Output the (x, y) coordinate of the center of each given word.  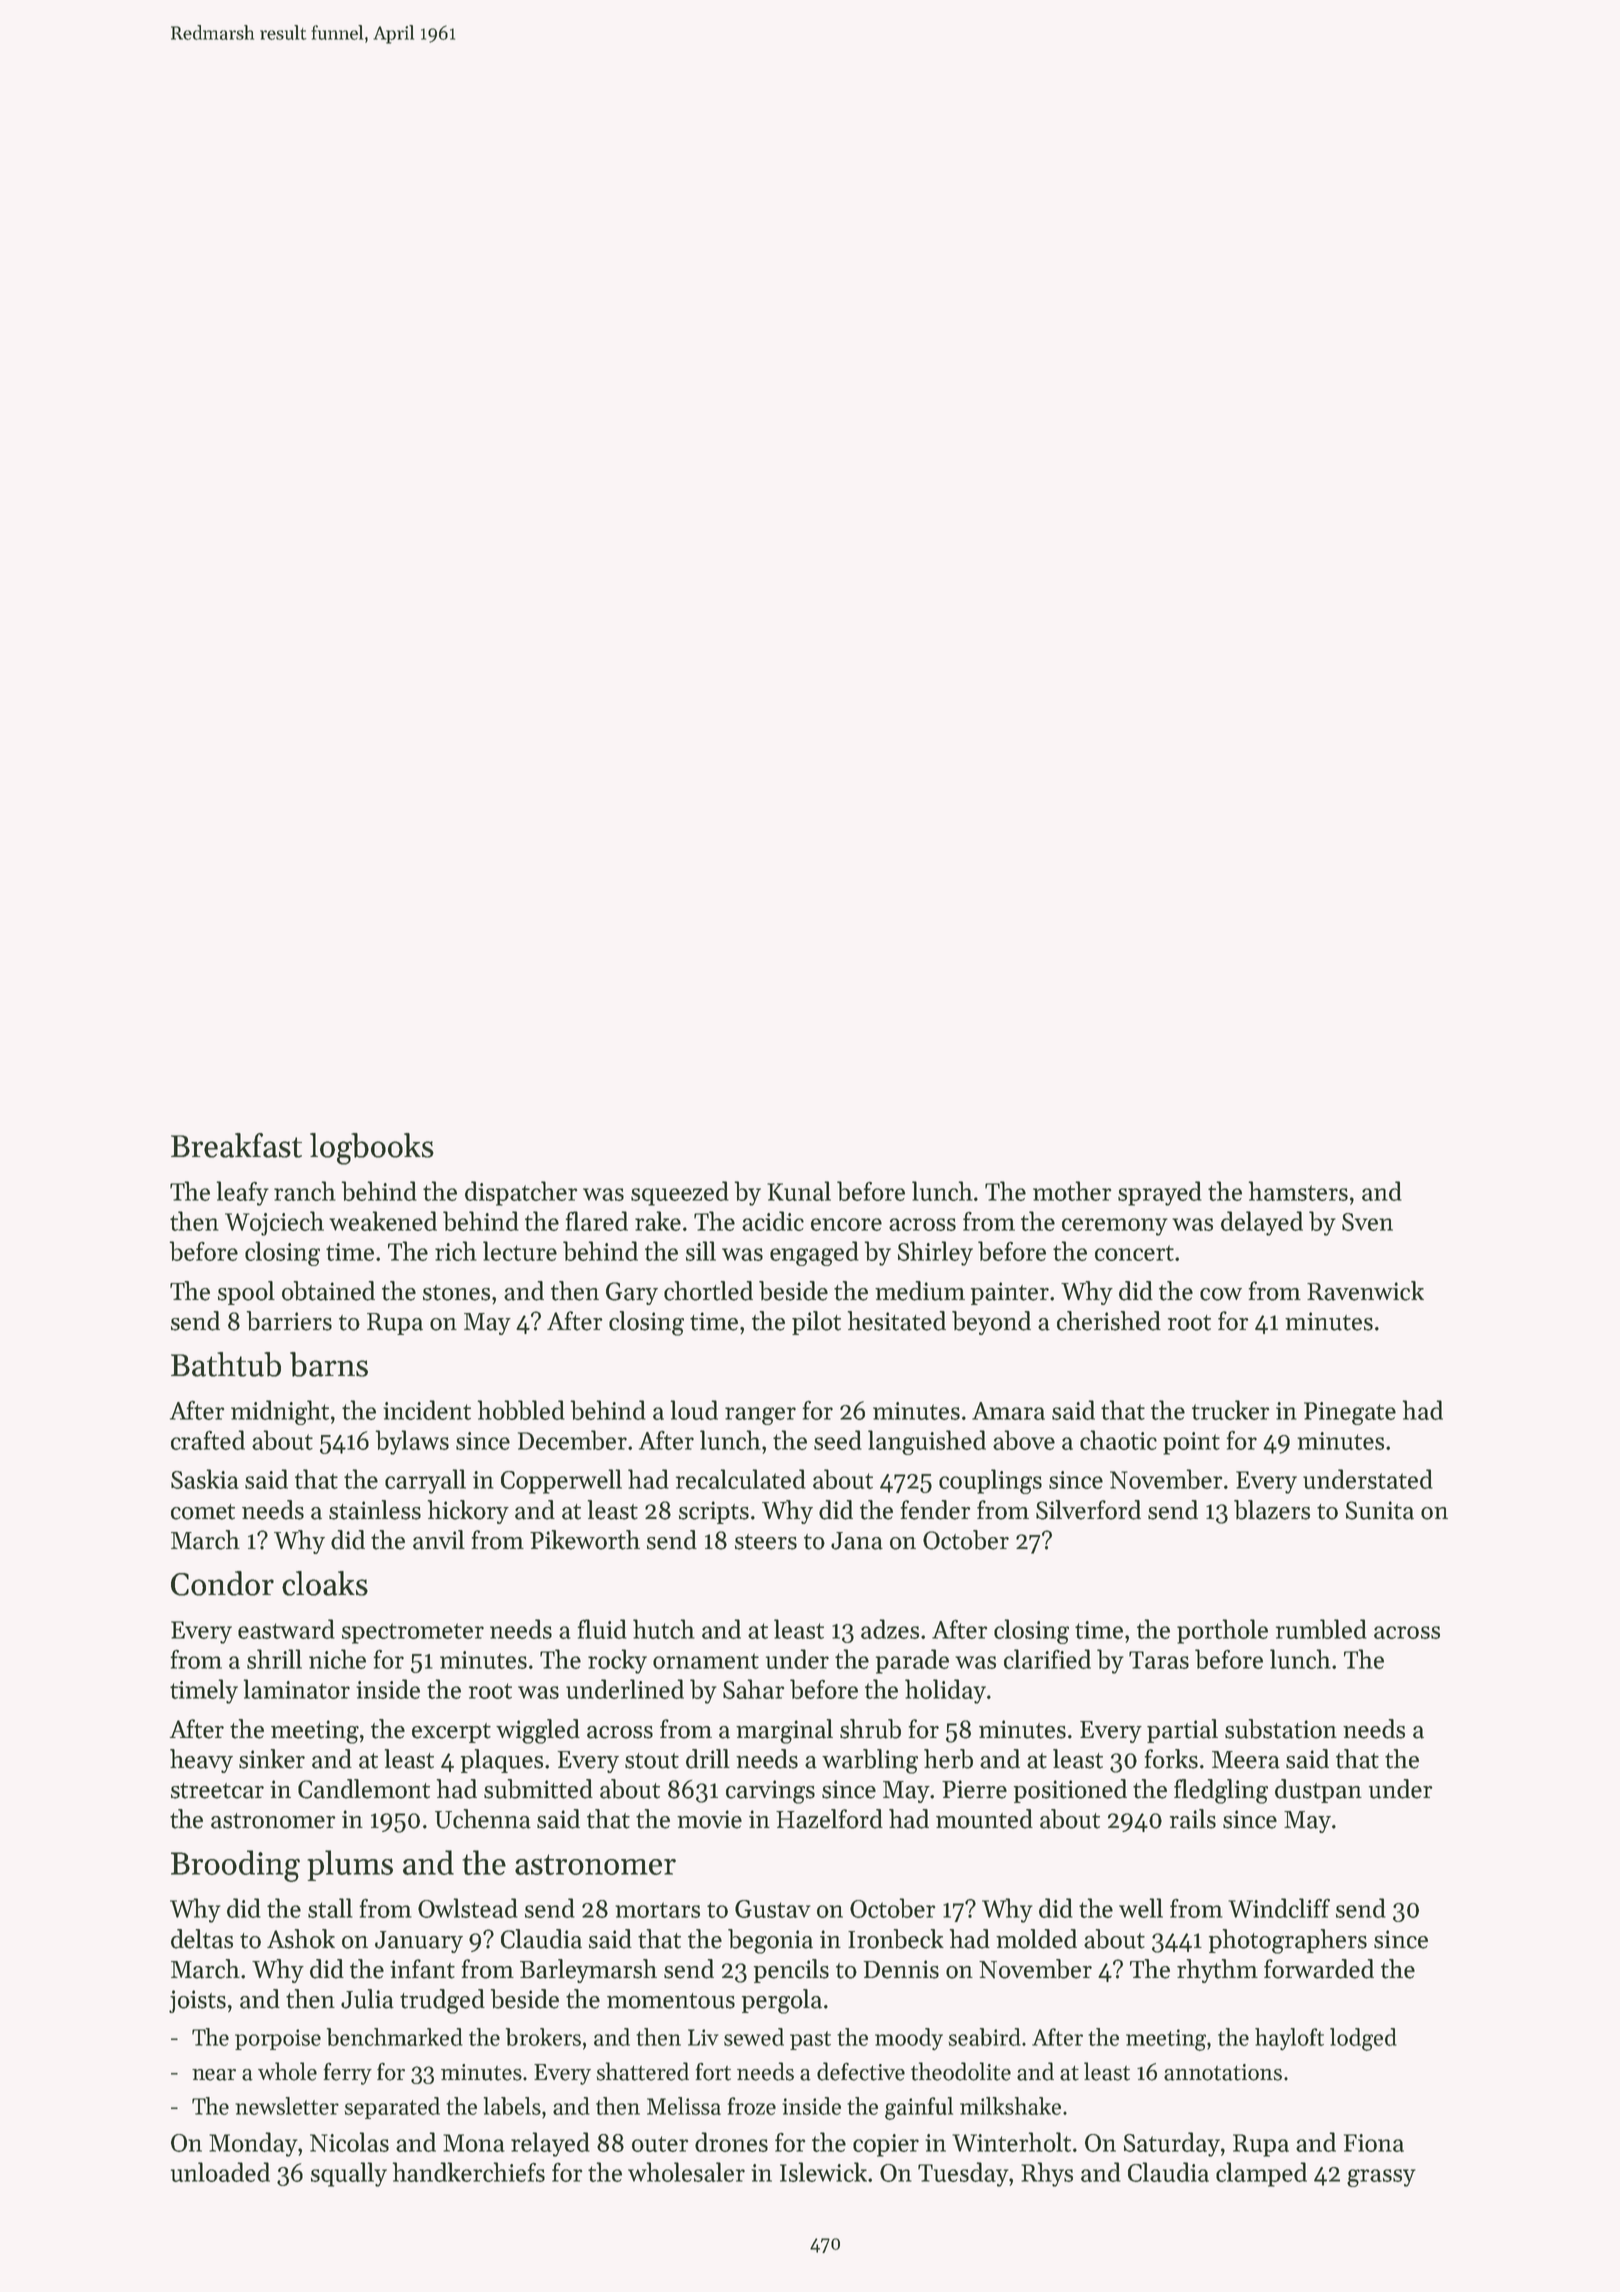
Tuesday (963, 2174)
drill (708, 1759)
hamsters (1298, 1191)
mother (1072, 1191)
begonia (770, 1941)
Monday (253, 2144)
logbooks (372, 1149)
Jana (857, 1541)
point (1191, 1443)
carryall (425, 1481)
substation (1281, 1729)
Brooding (235, 1866)
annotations (1223, 2072)
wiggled (538, 1731)
